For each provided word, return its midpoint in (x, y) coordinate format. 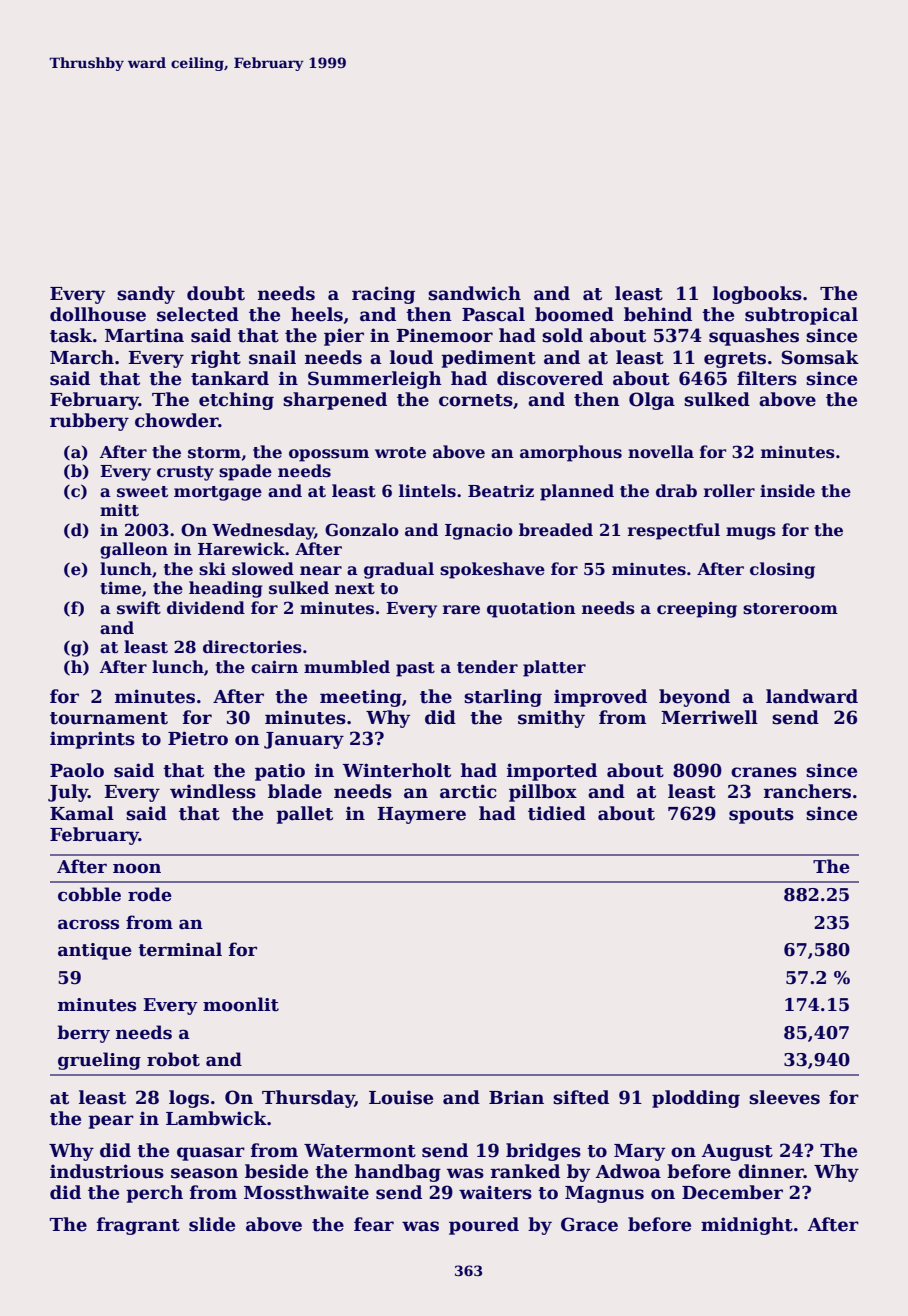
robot (173, 1059)
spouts (761, 816)
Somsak (820, 357)
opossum (329, 455)
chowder (177, 420)
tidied (557, 813)
